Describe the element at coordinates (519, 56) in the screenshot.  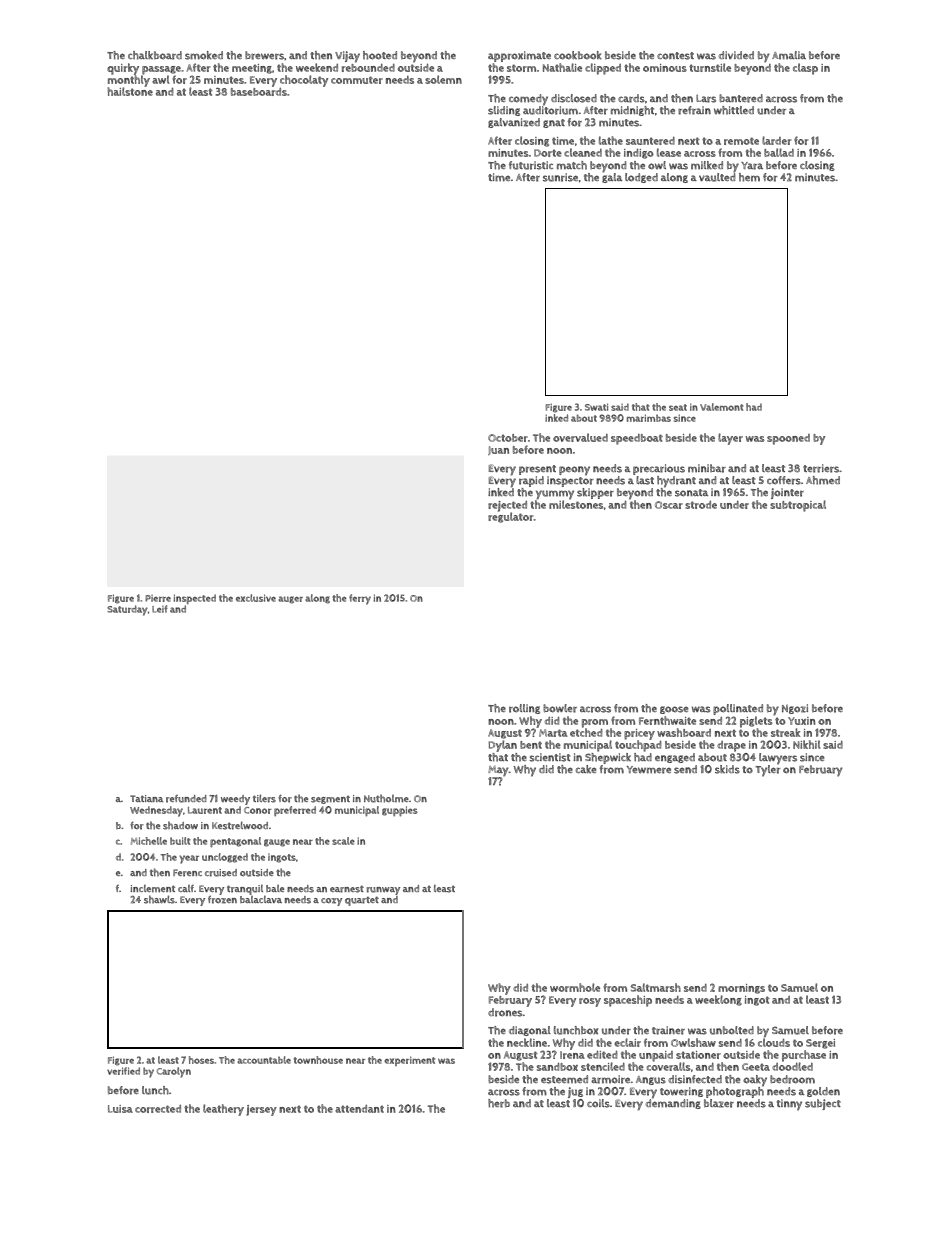
I see `approximate` at that location.
